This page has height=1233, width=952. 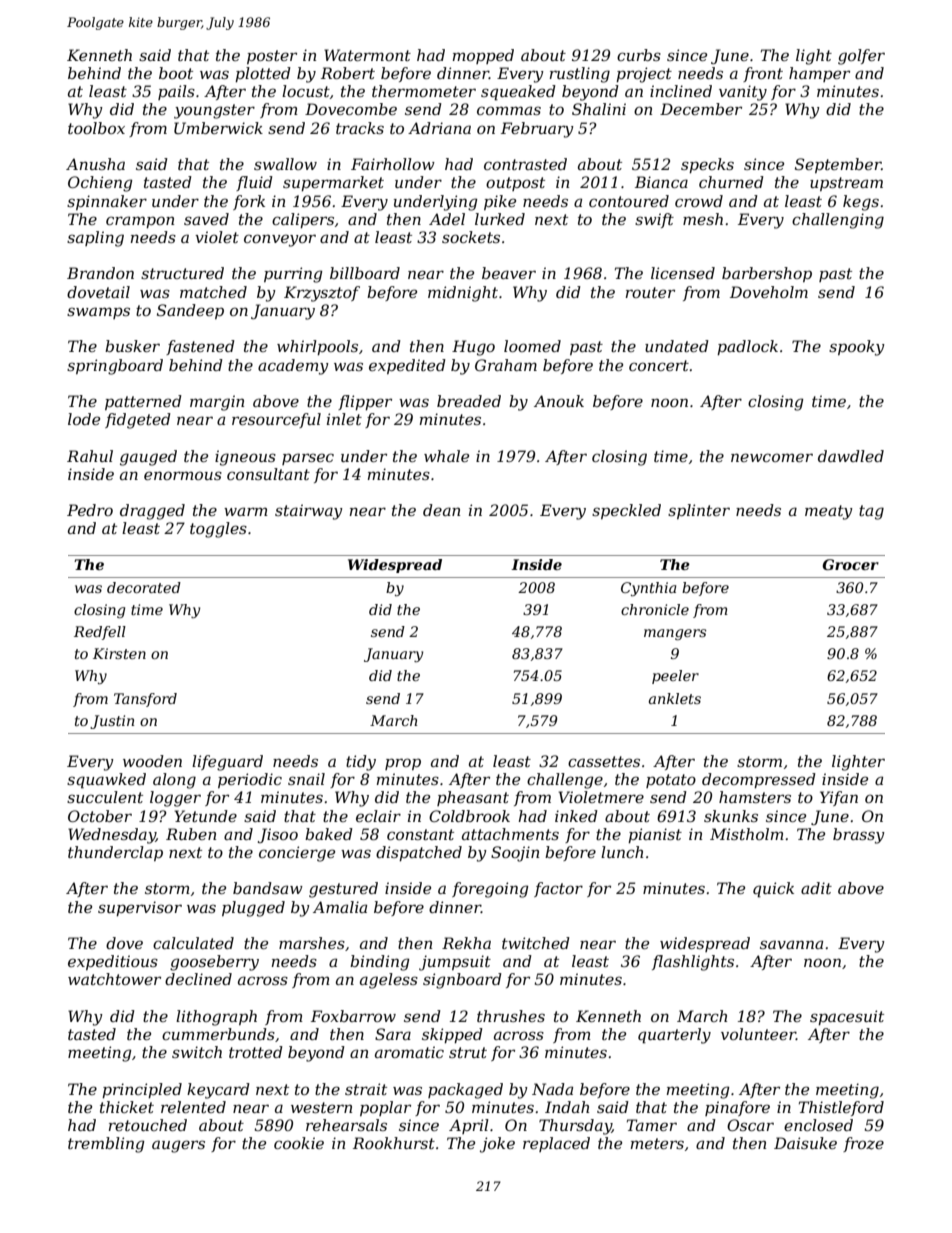 What do you see at coordinates (639, 55) in the page?
I see `curbs` at bounding box center [639, 55].
